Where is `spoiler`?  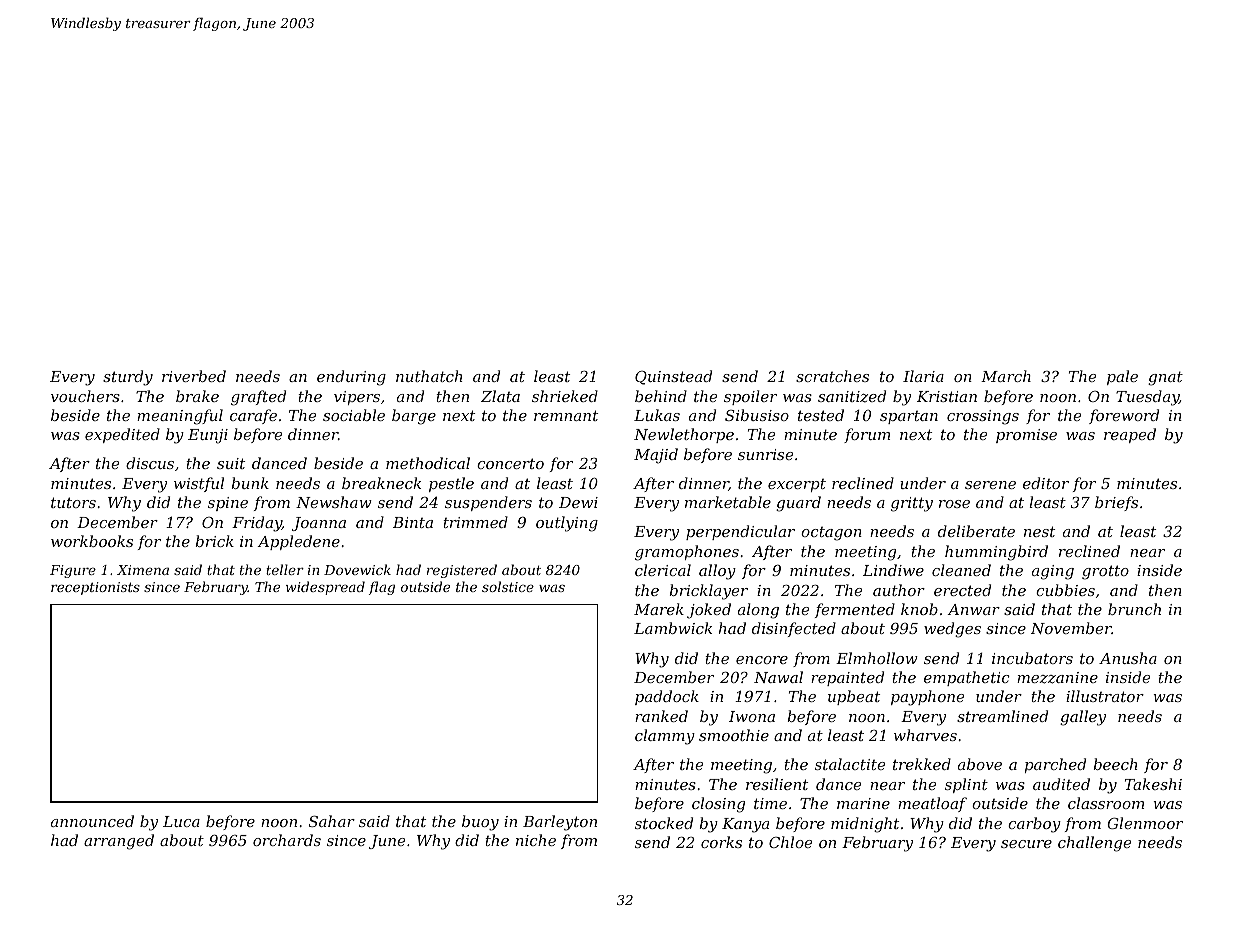
spoiler is located at coordinates (750, 397).
